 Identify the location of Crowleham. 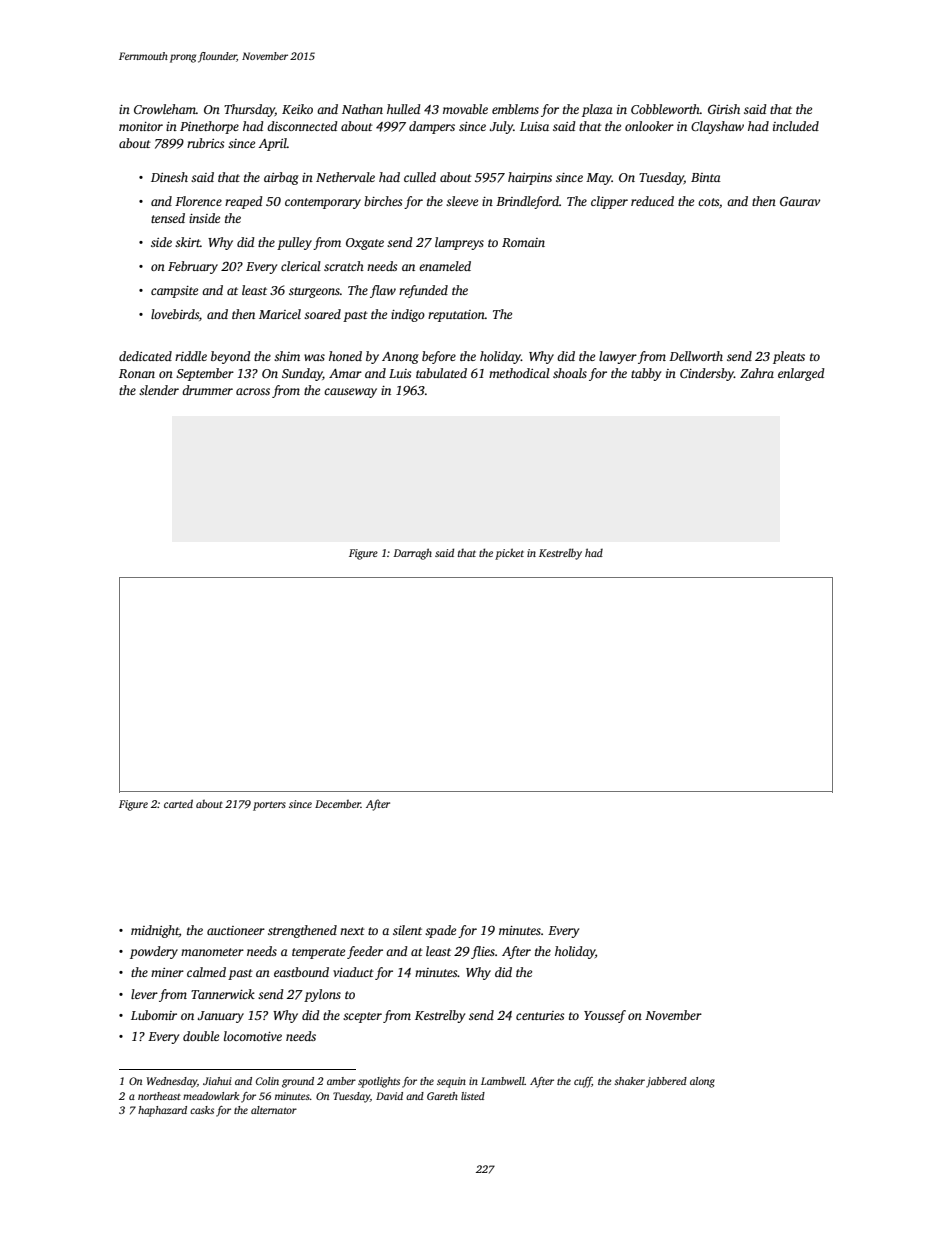
(165, 109).
